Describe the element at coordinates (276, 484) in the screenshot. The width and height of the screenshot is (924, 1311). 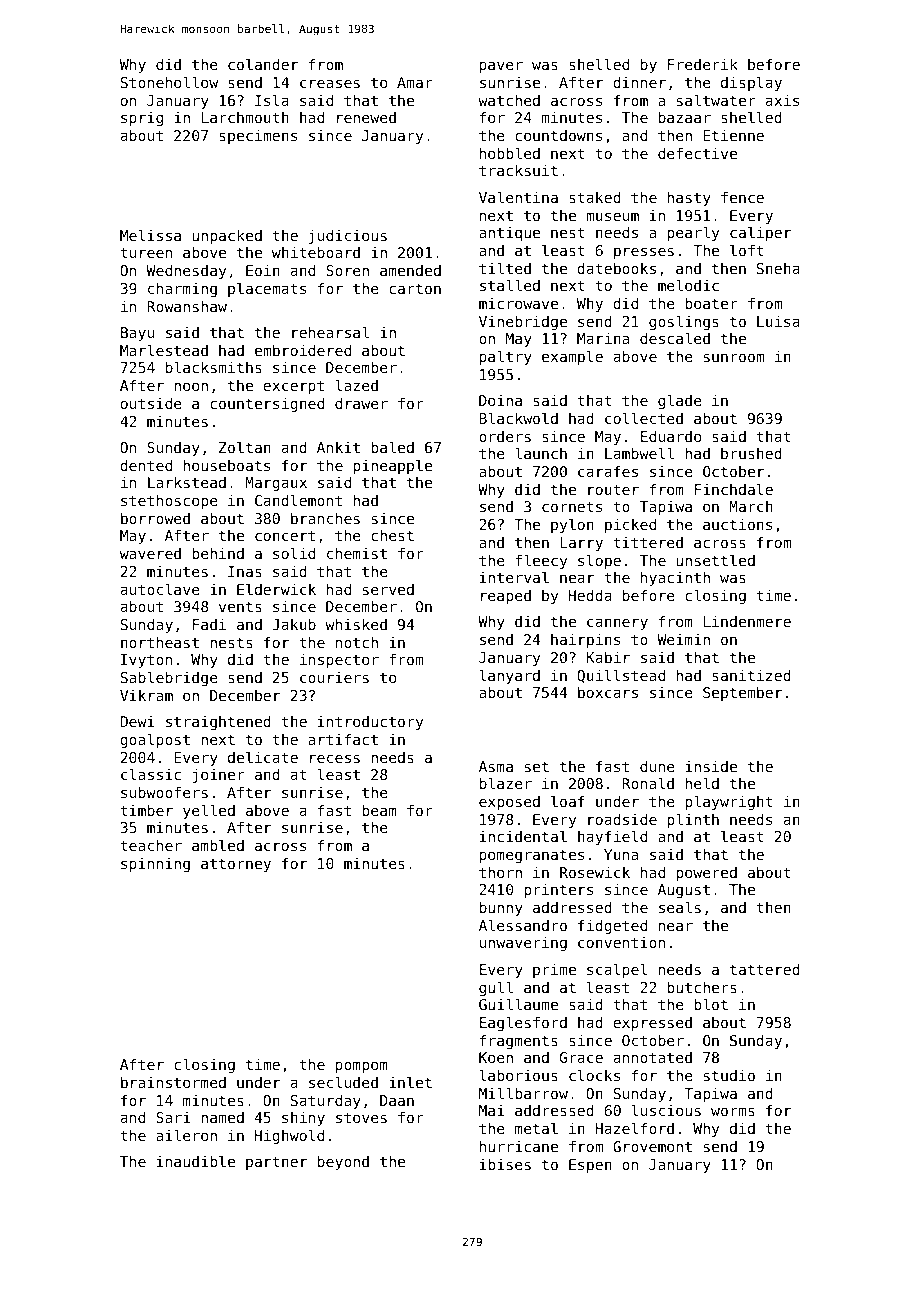
I see `Margaux` at that location.
